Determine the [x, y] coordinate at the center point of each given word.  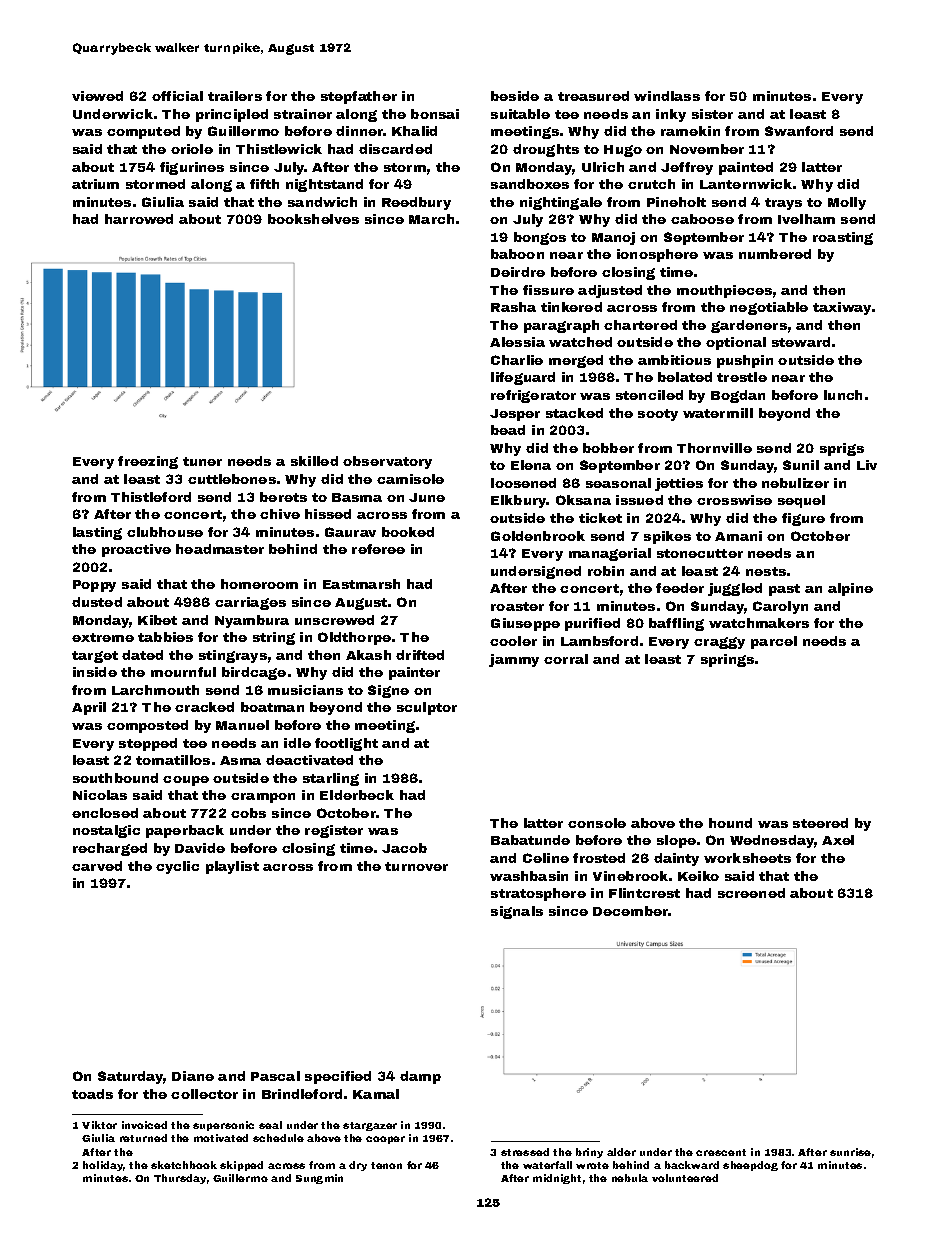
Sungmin [319, 1179]
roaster [517, 606]
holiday [103, 1166]
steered [820, 823]
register [334, 831]
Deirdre [518, 272]
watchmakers [759, 623]
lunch [843, 395]
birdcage [254, 673]
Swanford [799, 131]
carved [97, 866]
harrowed [139, 219]
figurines [192, 168]
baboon [517, 254]
